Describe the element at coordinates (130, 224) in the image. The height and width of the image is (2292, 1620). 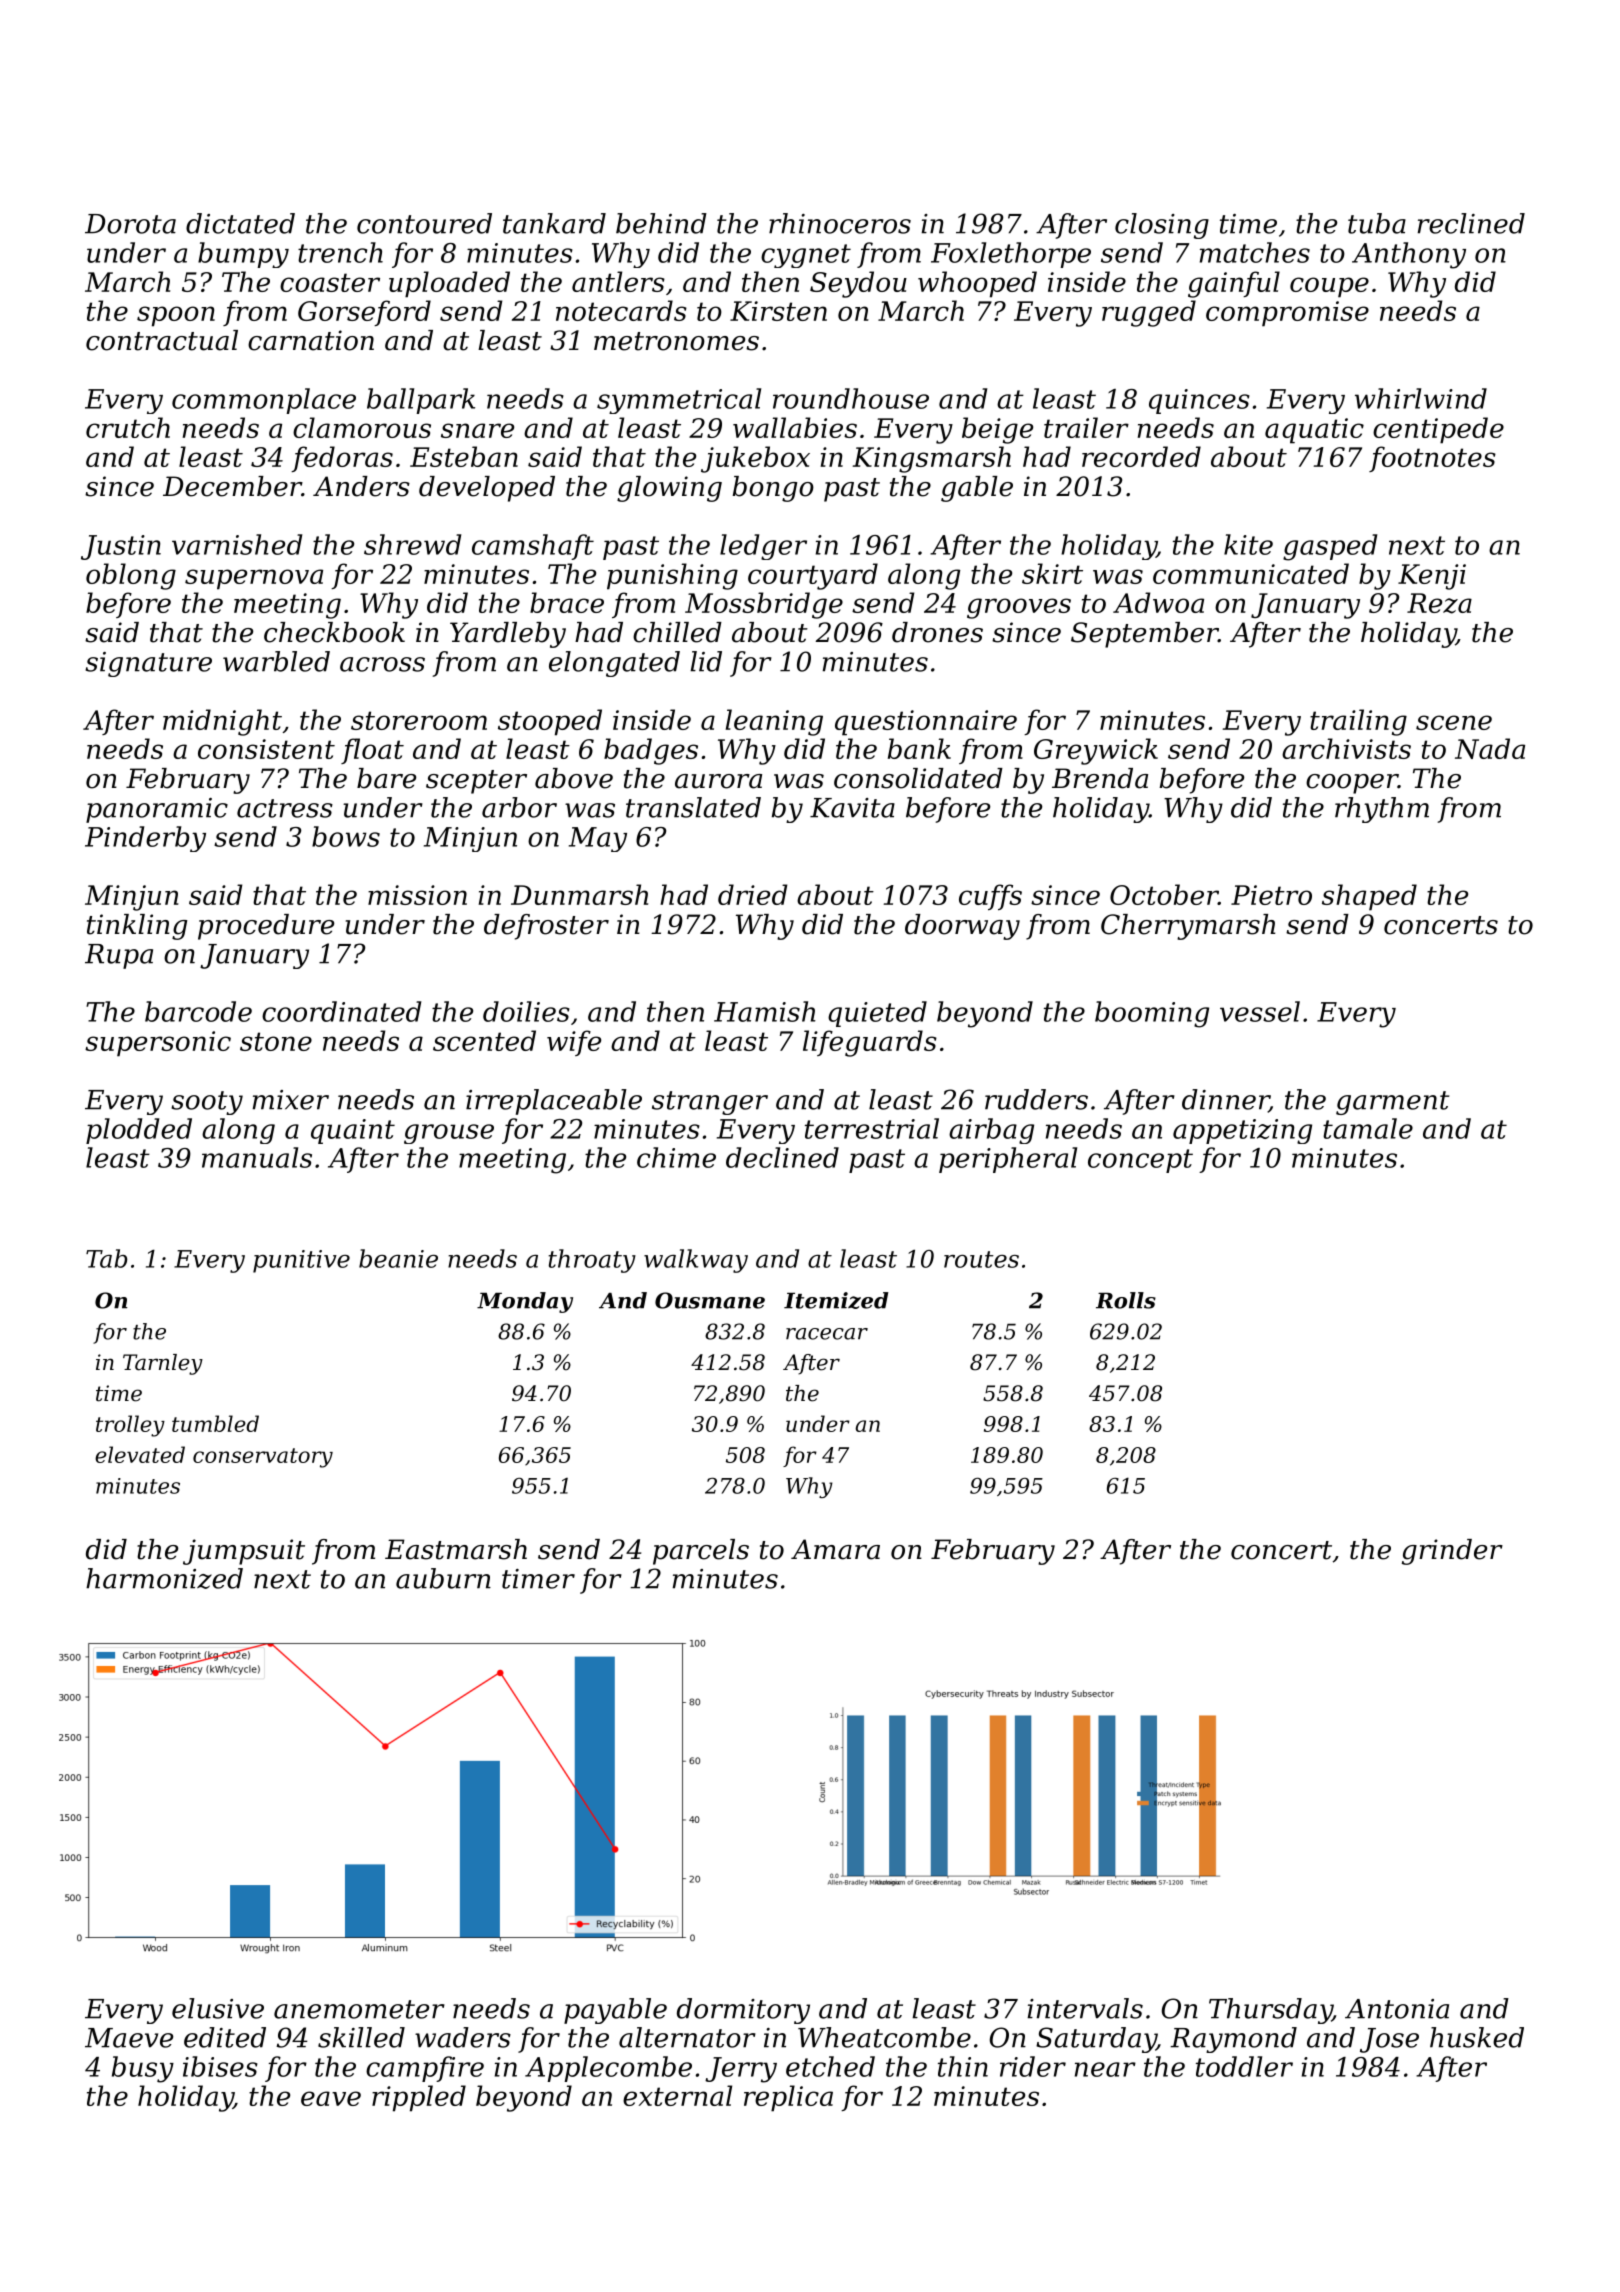
I see `Dorota` at that location.
